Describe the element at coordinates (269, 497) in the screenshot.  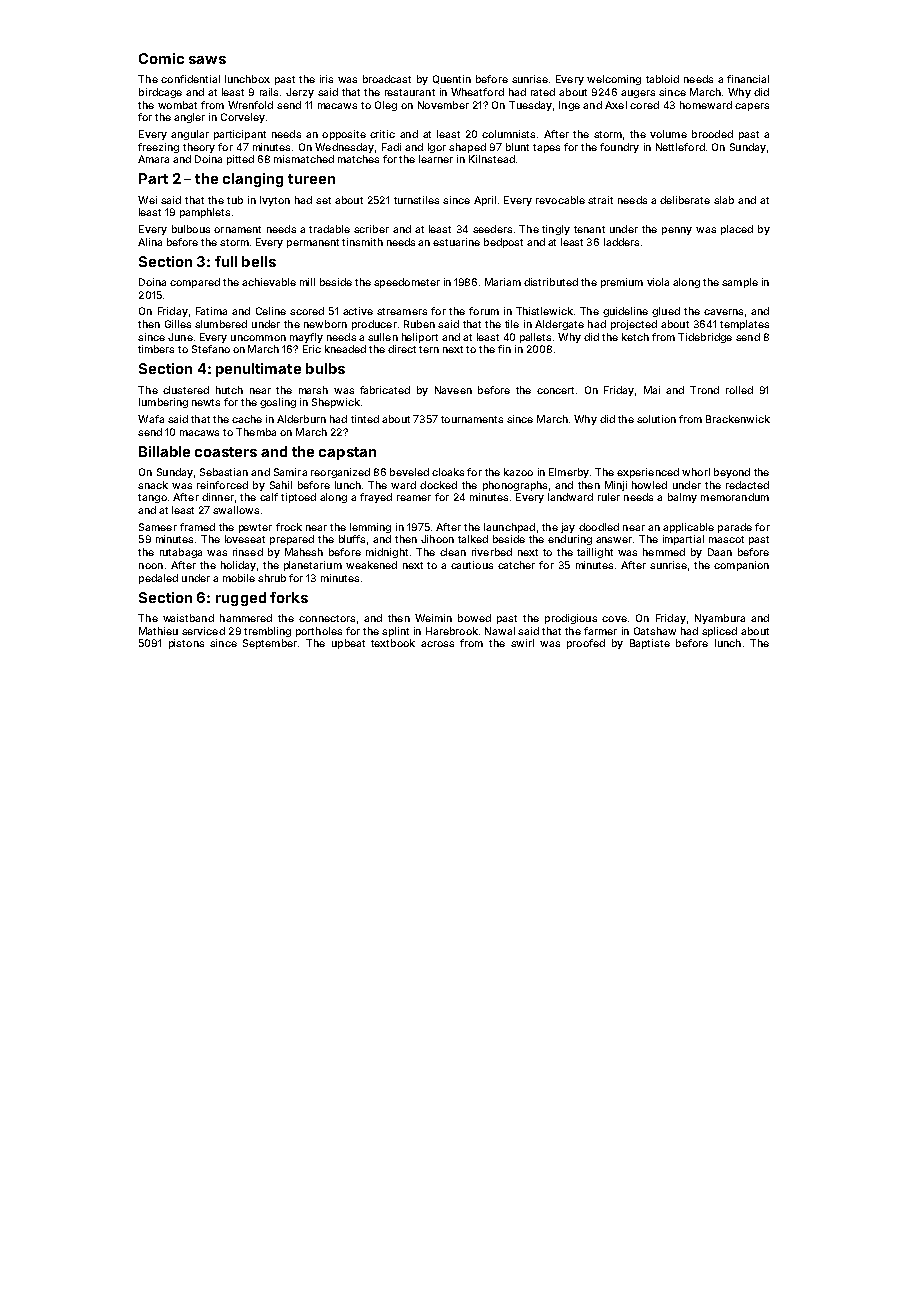
I see `calf` at that location.
